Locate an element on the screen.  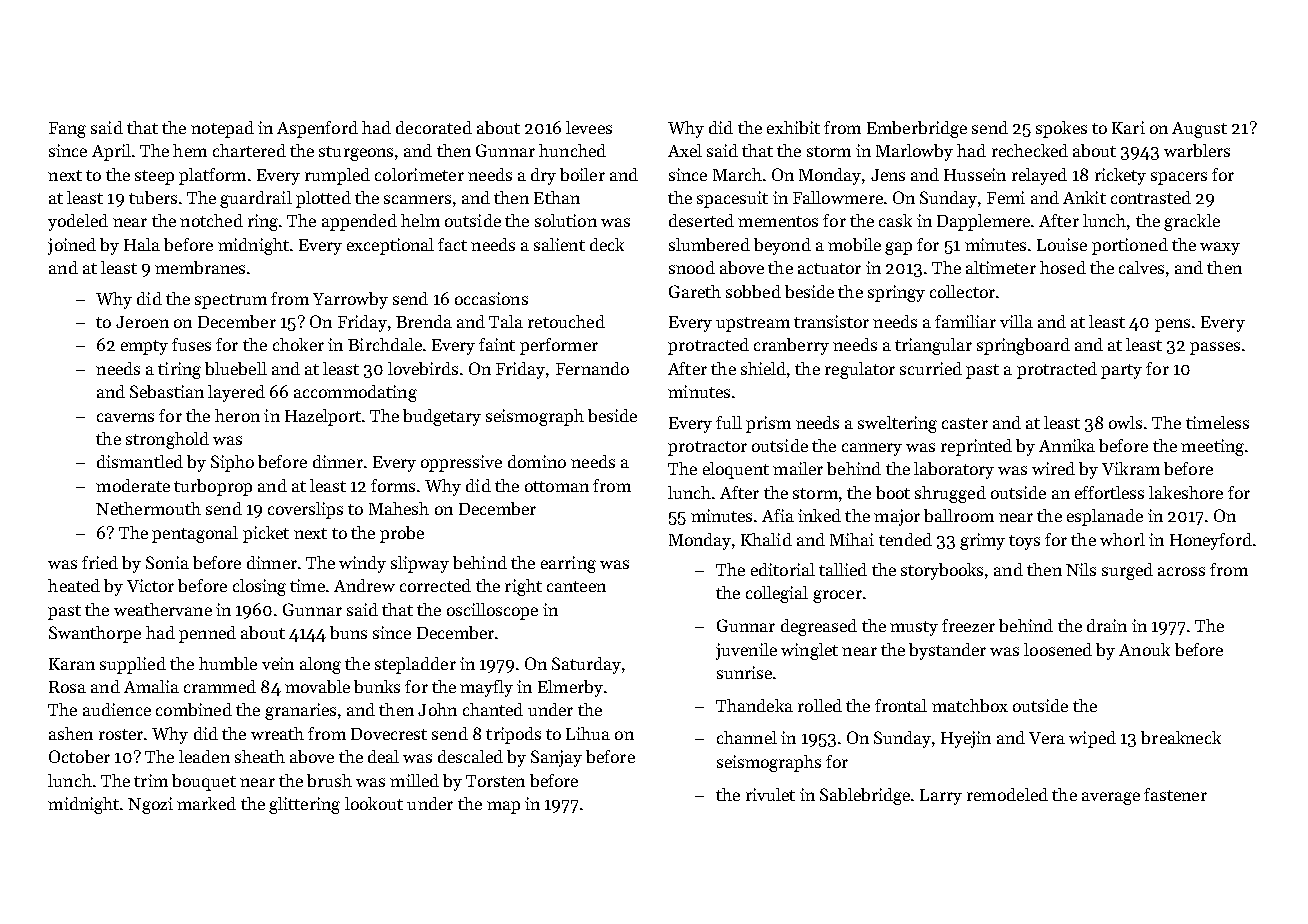
occasions is located at coordinates (491, 298).
